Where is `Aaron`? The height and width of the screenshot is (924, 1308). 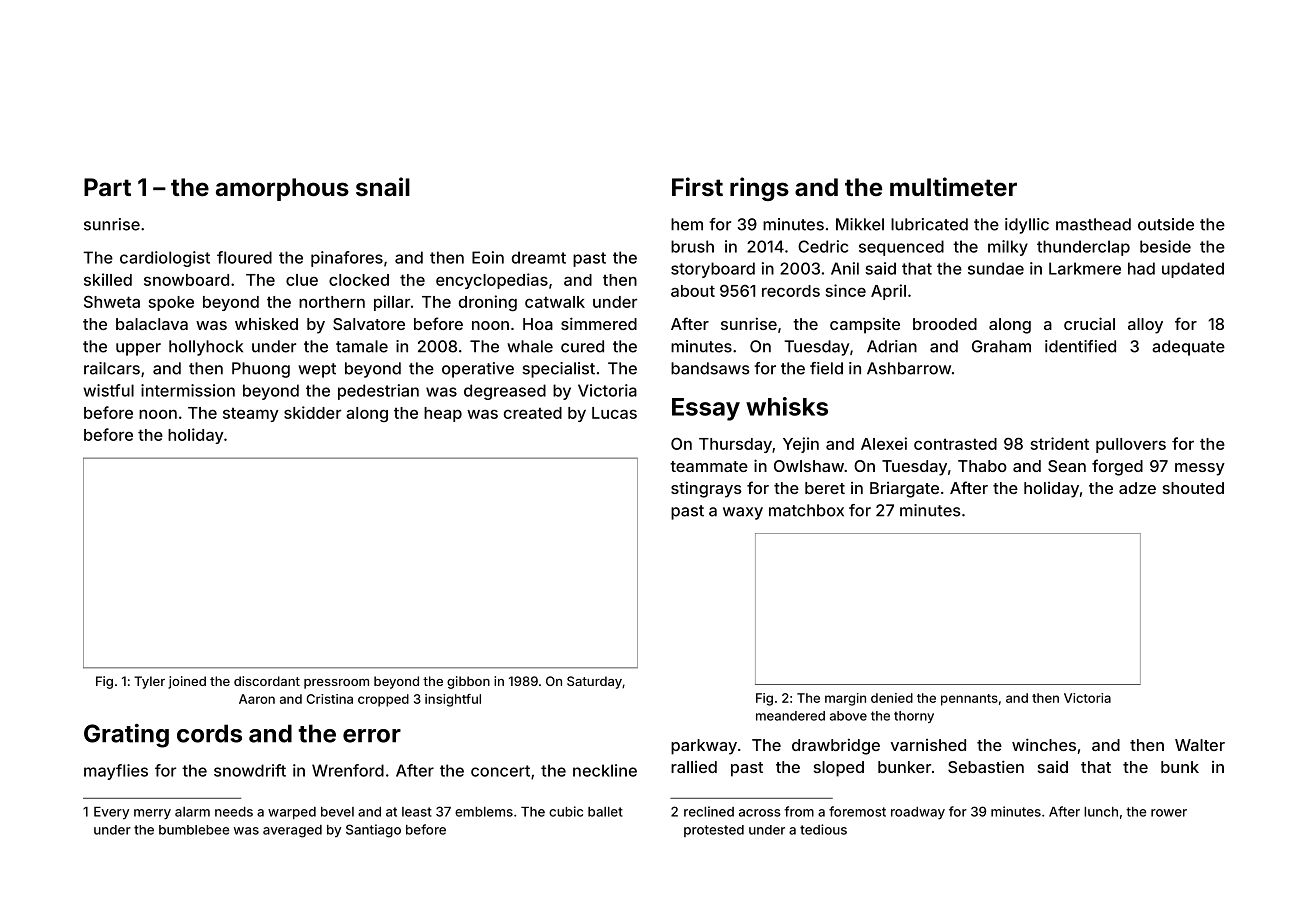 Aaron is located at coordinates (257, 699).
